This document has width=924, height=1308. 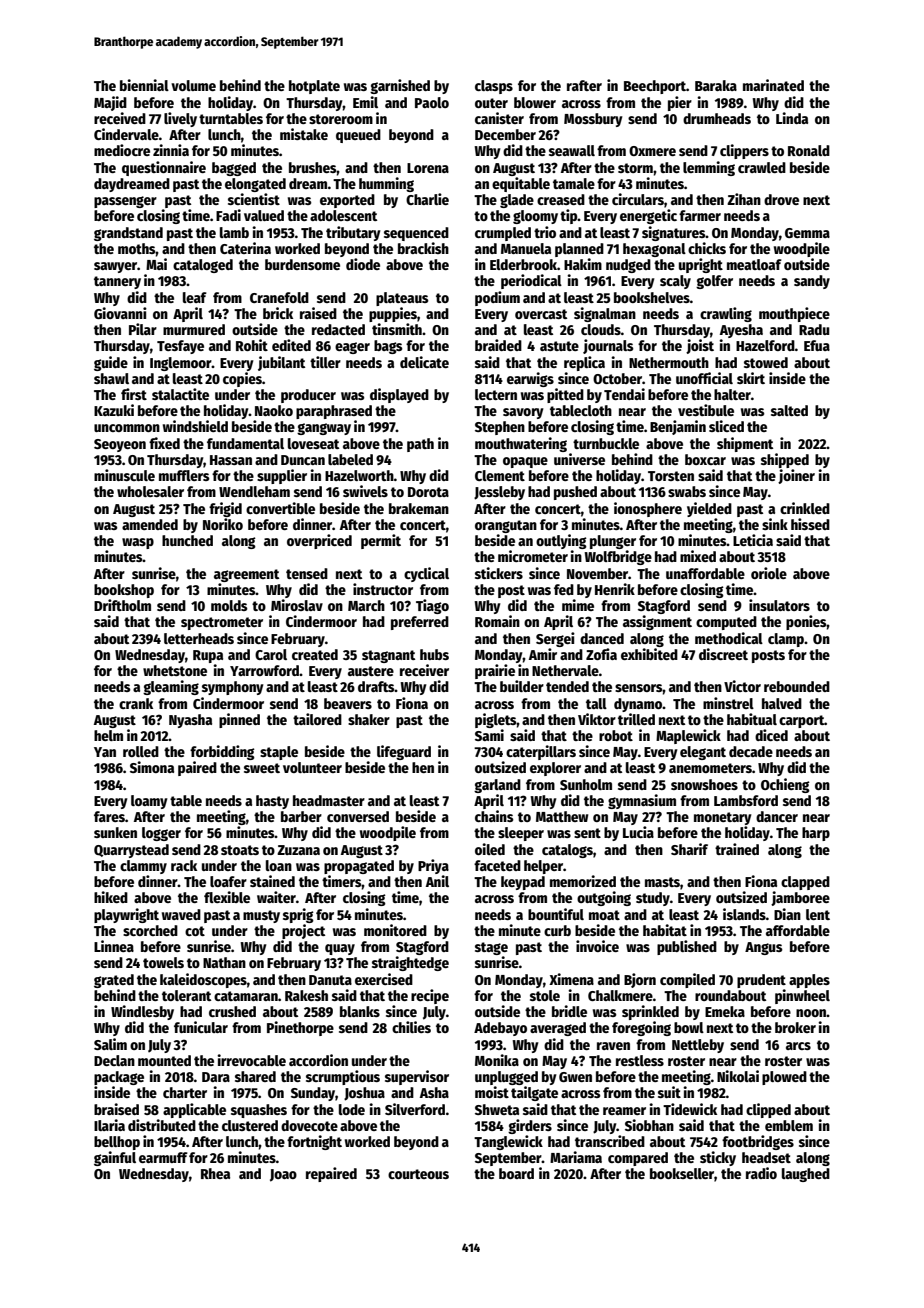 What do you see at coordinates (798, 1046) in the document?
I see `arcs` at bounding box center [798, 1046].
